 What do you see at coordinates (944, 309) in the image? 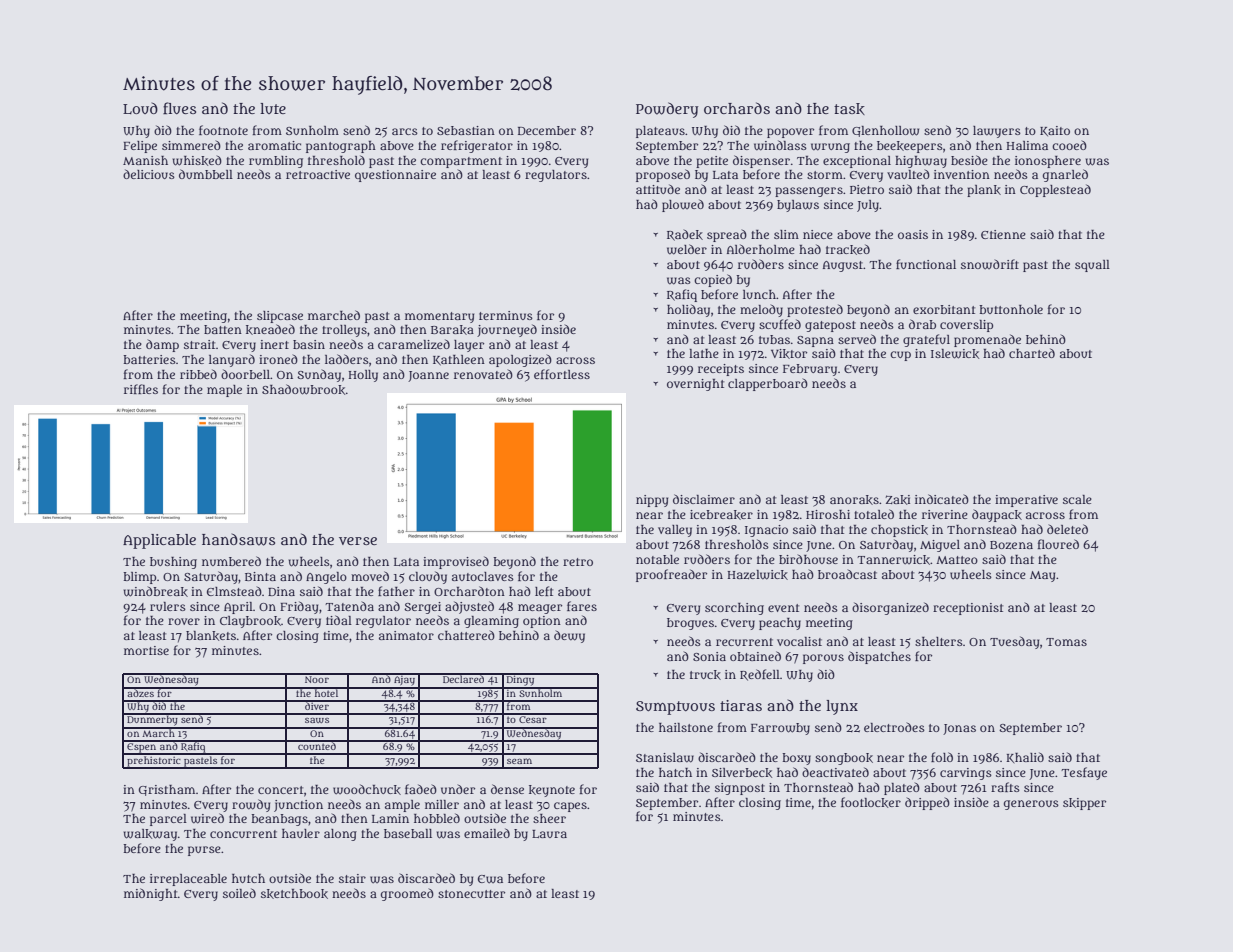
I see `exorbitant` at bounding box center [944, 309].
